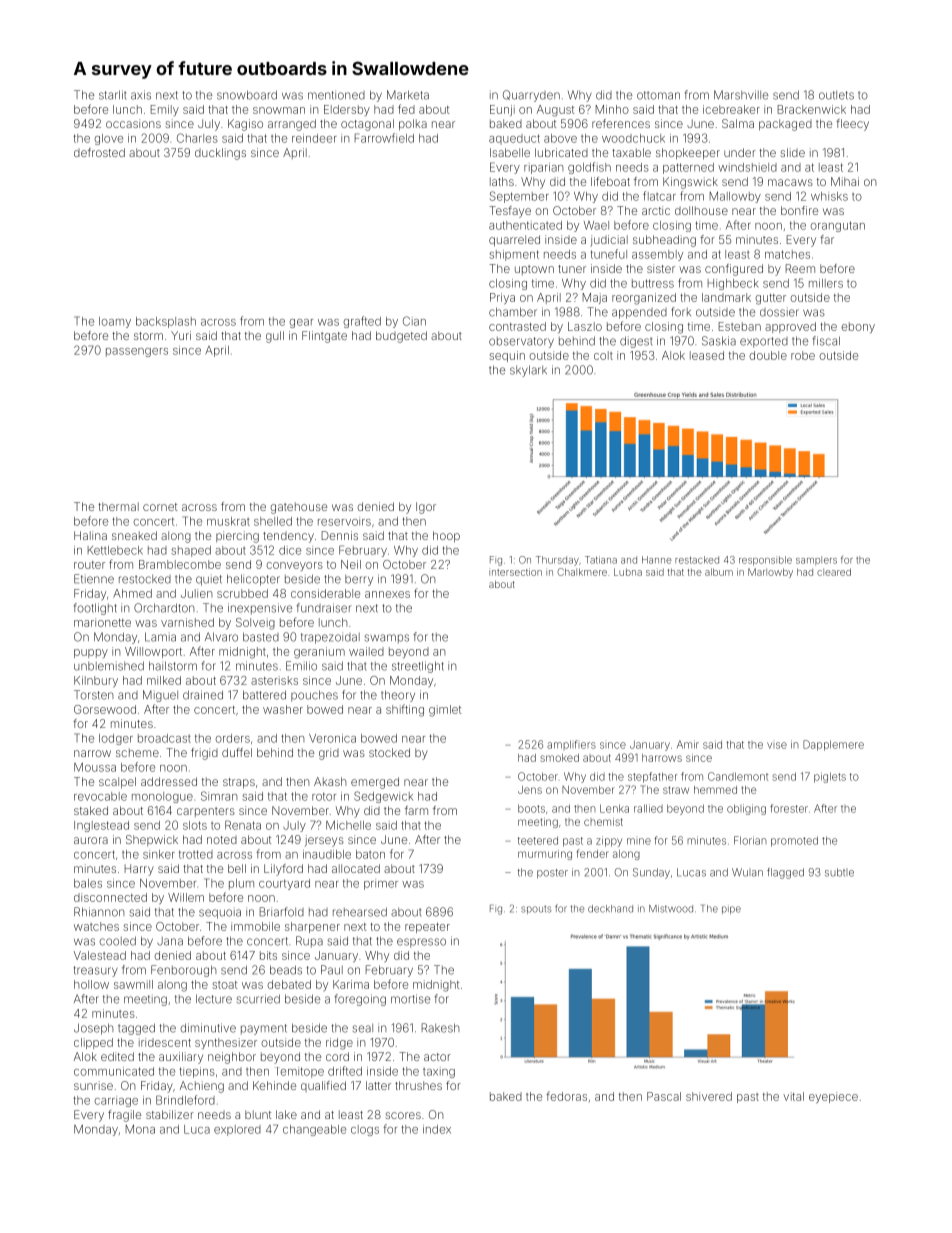  Describe the element at coordinates (365, 1130) in the image. I see `clogs` at that location.
